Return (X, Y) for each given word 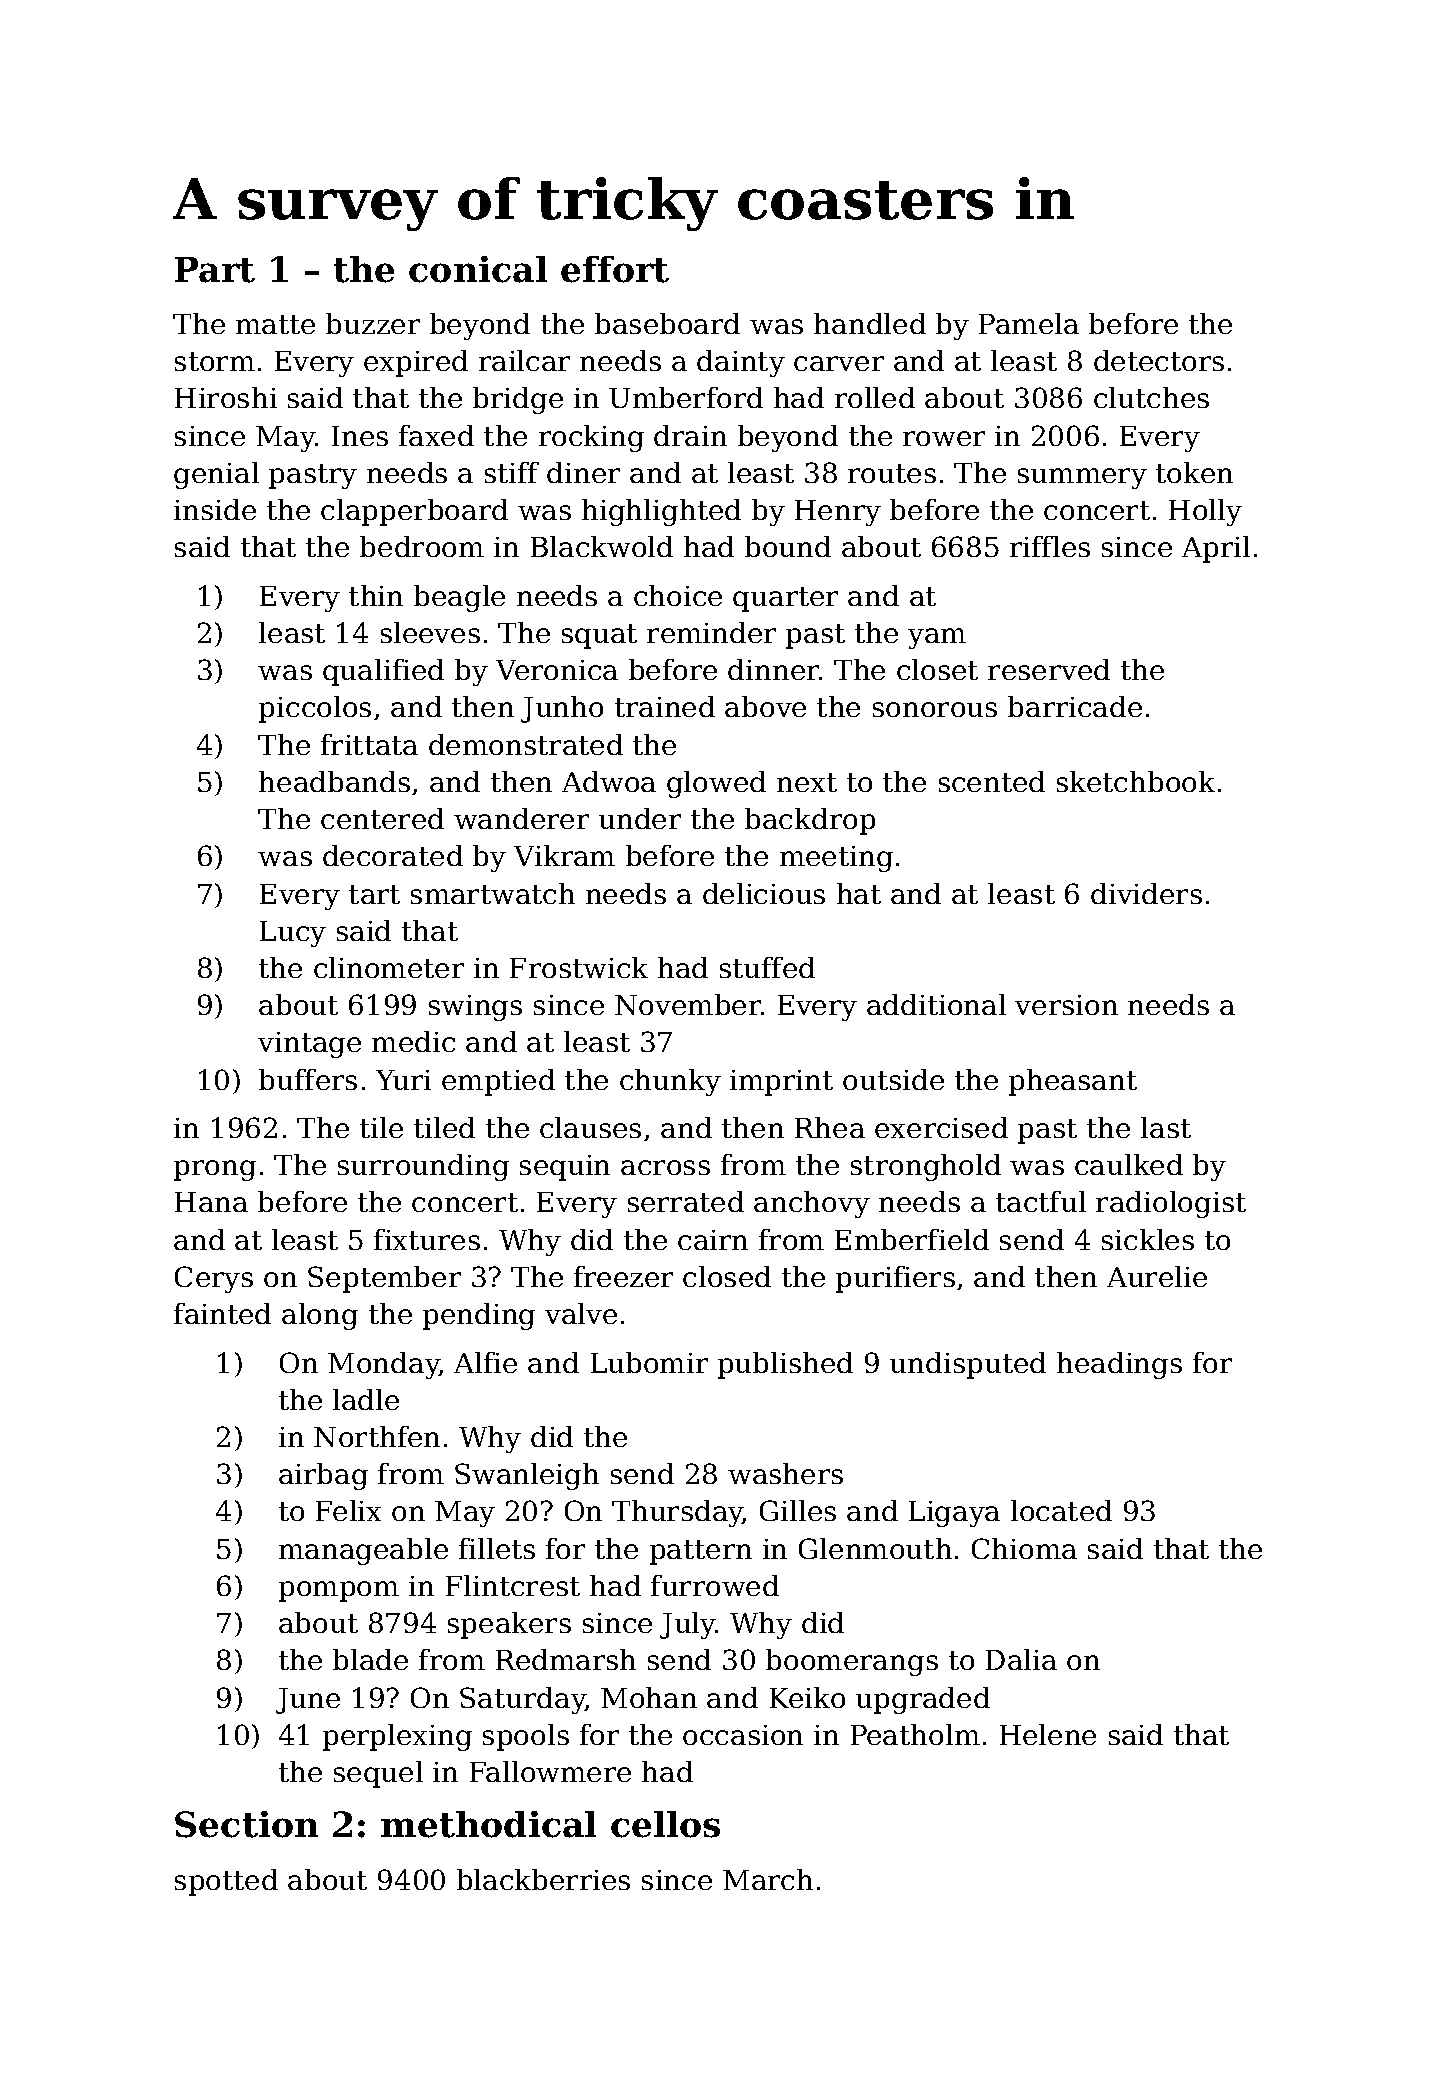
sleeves (430, 632)
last (1166, 1127)
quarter (785, 599)
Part (215, 270)
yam (937, 638)
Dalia (1021, 1659)
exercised (941, 1127)
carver (839, 363)
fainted (222, 1313)
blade (370, 1659)
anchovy (812, 1204)
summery (1082, 478)
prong (215, 1170)
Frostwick (579, 967)
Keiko (807, 1697)
